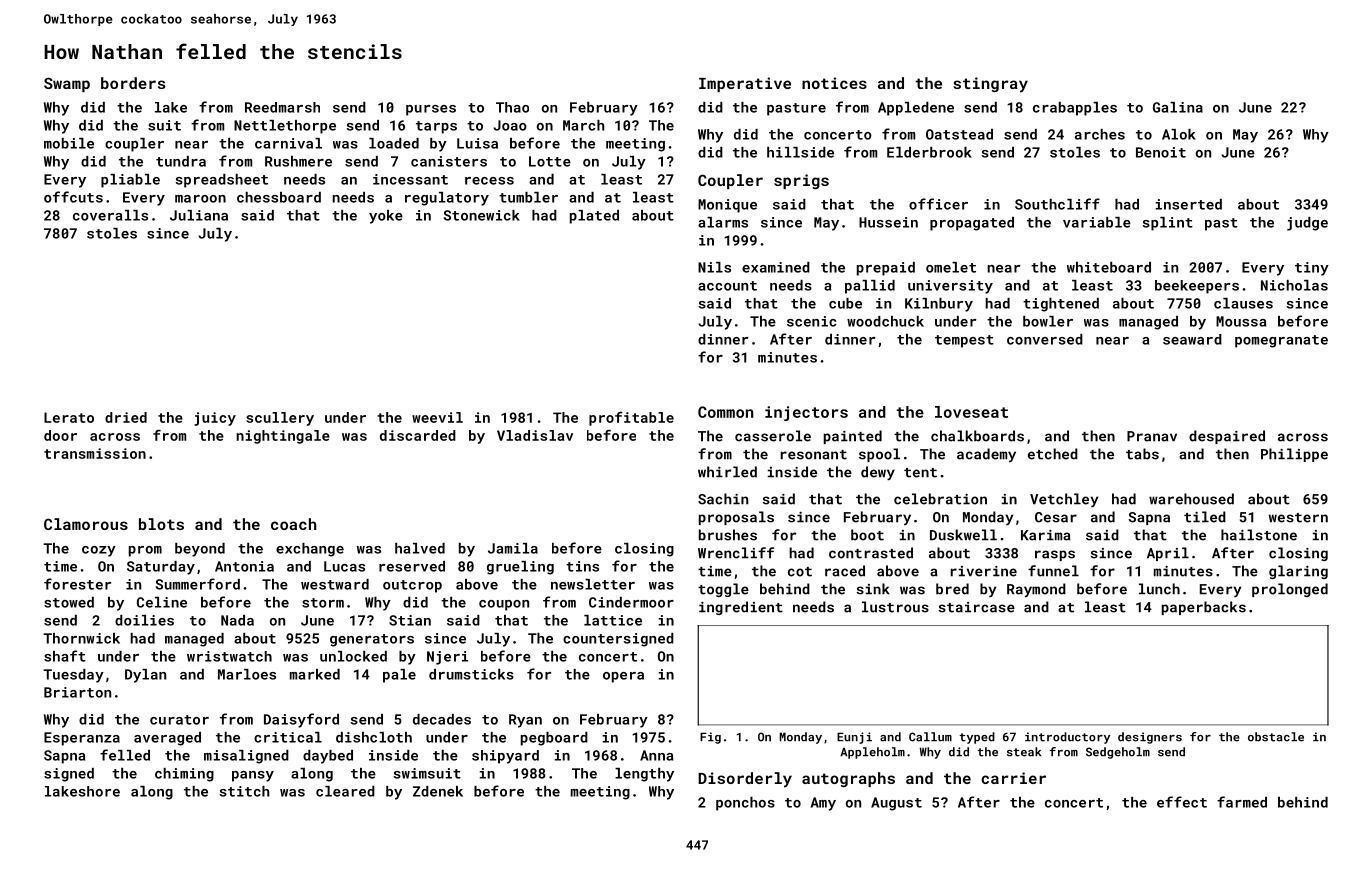 The width and height of the screenshot is (1372, 887). What do you see at coordinates (848, 779) in the screenshot?
I see `autographs` at bounding box center [848, 779].
